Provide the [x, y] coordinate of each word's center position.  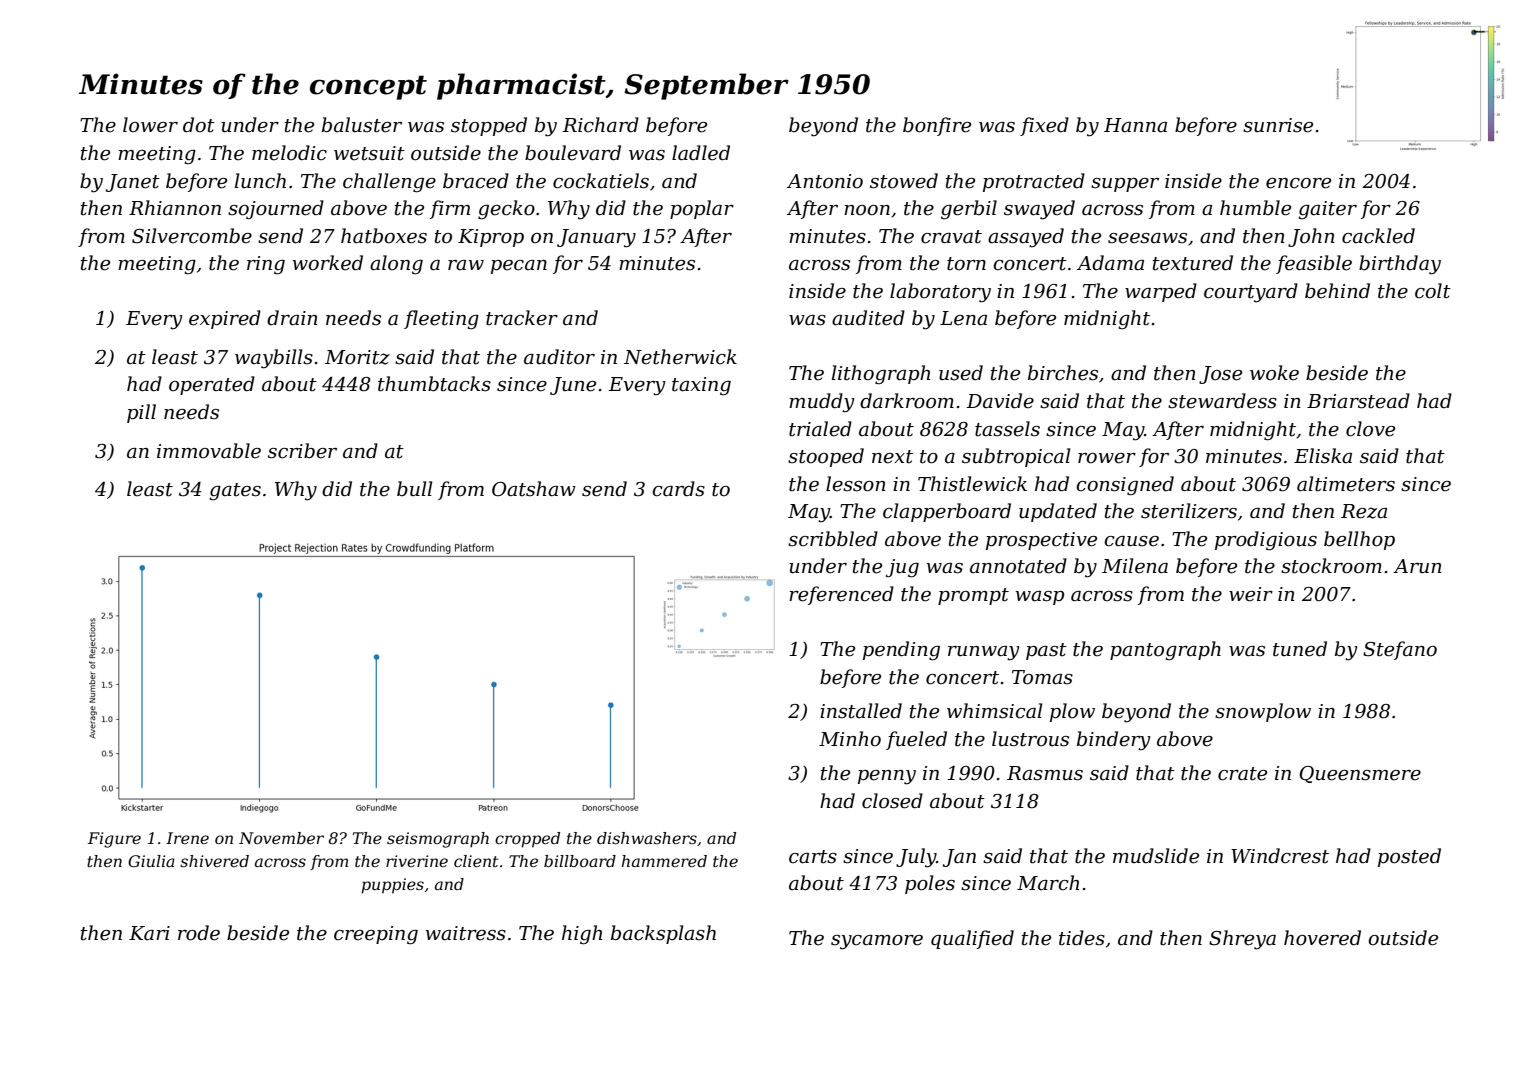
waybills [274, 359]
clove [1370, 429]
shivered [214, 861]
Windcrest [1280, 856]
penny [887, 777]
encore [1298, 183]
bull [414, 488]
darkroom [907, 401]
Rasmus [1045, 773]
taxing [701, 386]
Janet [133, 183]
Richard [600, 125]
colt [1433, 291]
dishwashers [647, 838]
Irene [187, 838]
